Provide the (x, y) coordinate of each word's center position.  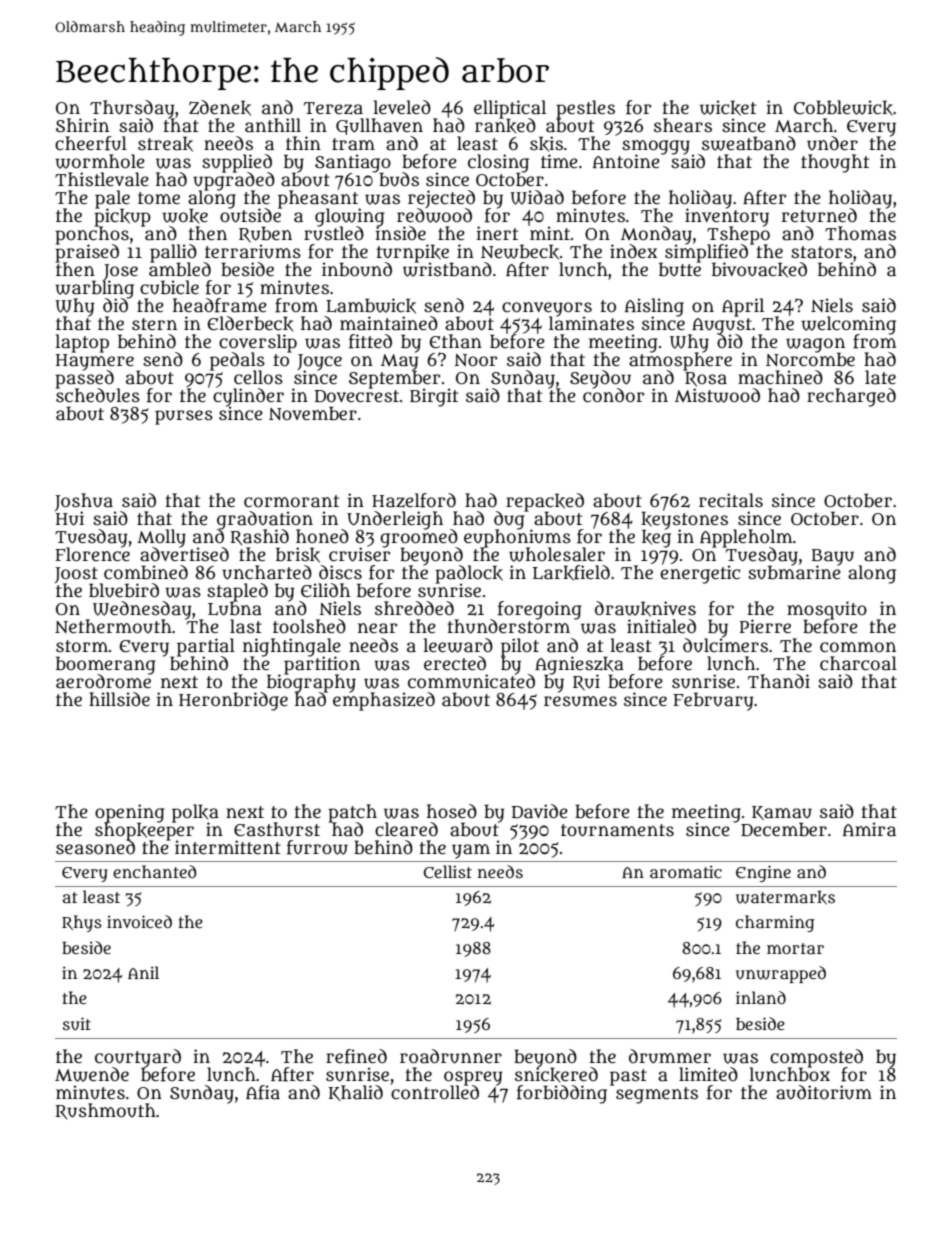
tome (159, 198)
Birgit (434, 397)
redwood (434, 215)
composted (816, 1058)
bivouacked (759, 270)
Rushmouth (105, 1111)
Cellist (448, 871)
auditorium (824, 1092)
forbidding (562, 1095)
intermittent (228, 847)
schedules (98, 395)
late (880, 377)
